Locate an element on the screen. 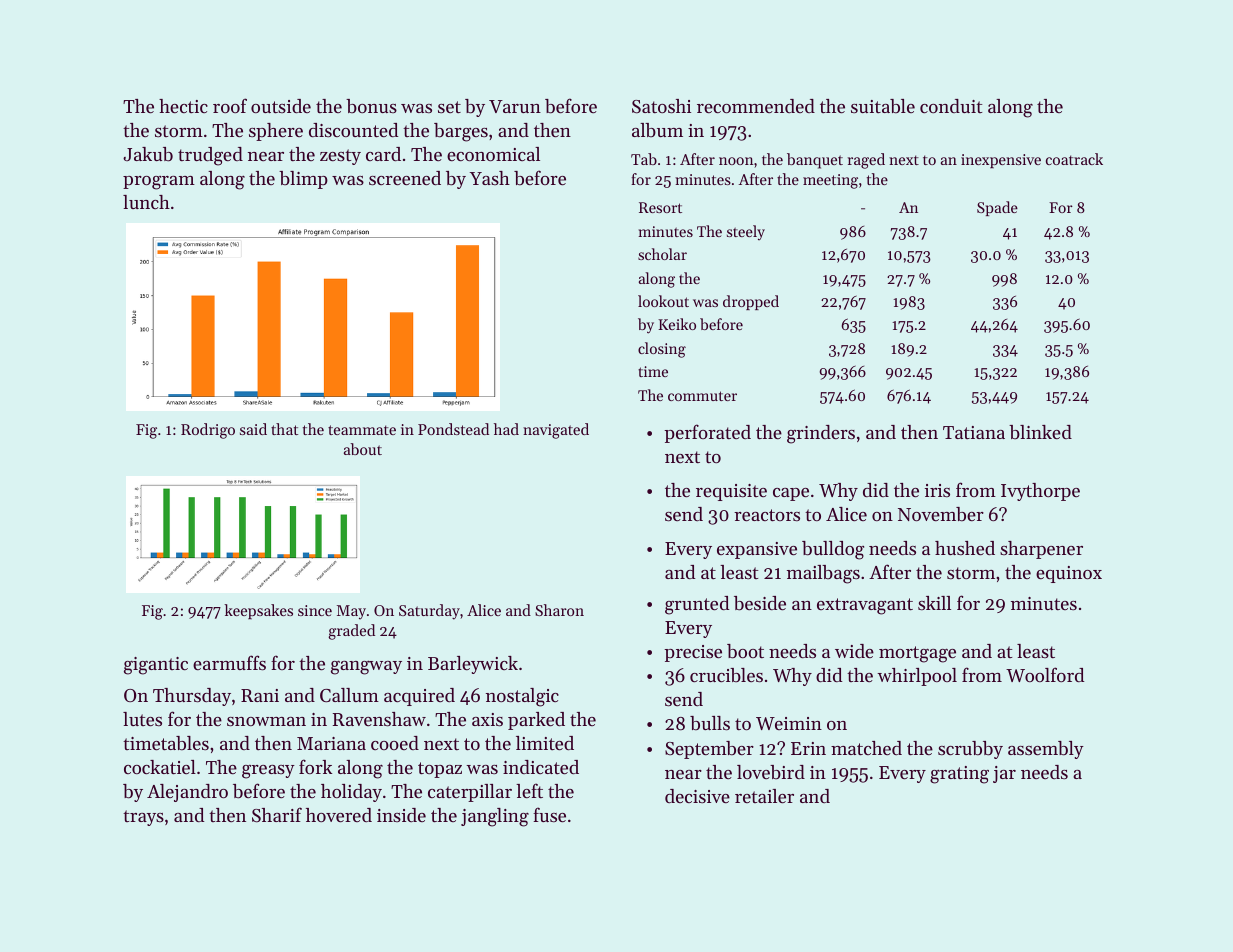 This screenshot has height=952, width=1233. equinox is located at coordinates (1069, 574).
